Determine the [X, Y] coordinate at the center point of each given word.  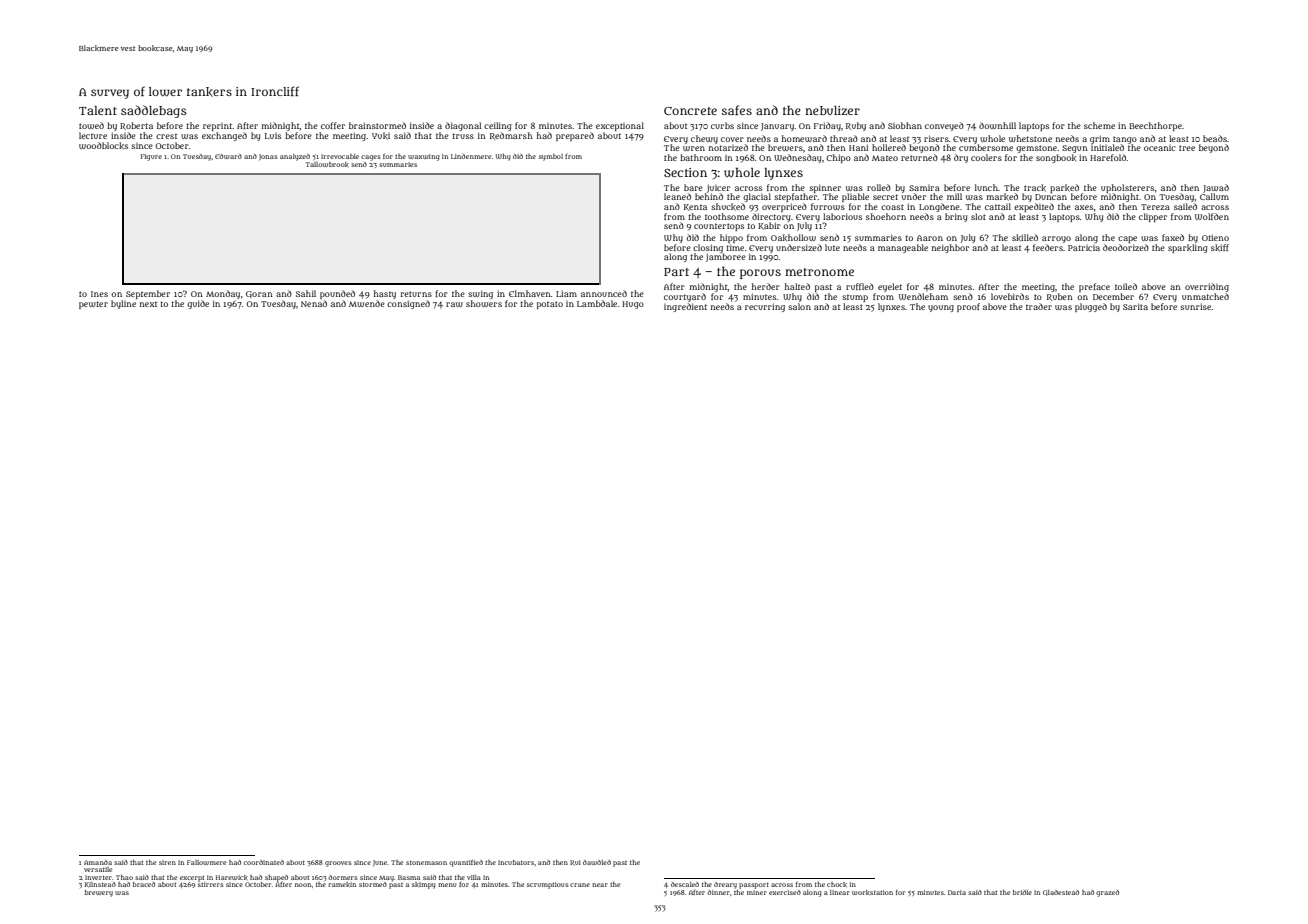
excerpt [192, 879]
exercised [785, 892]
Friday [827, 126]
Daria [957, 892]
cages [370, 158]
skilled [1025, 238]
